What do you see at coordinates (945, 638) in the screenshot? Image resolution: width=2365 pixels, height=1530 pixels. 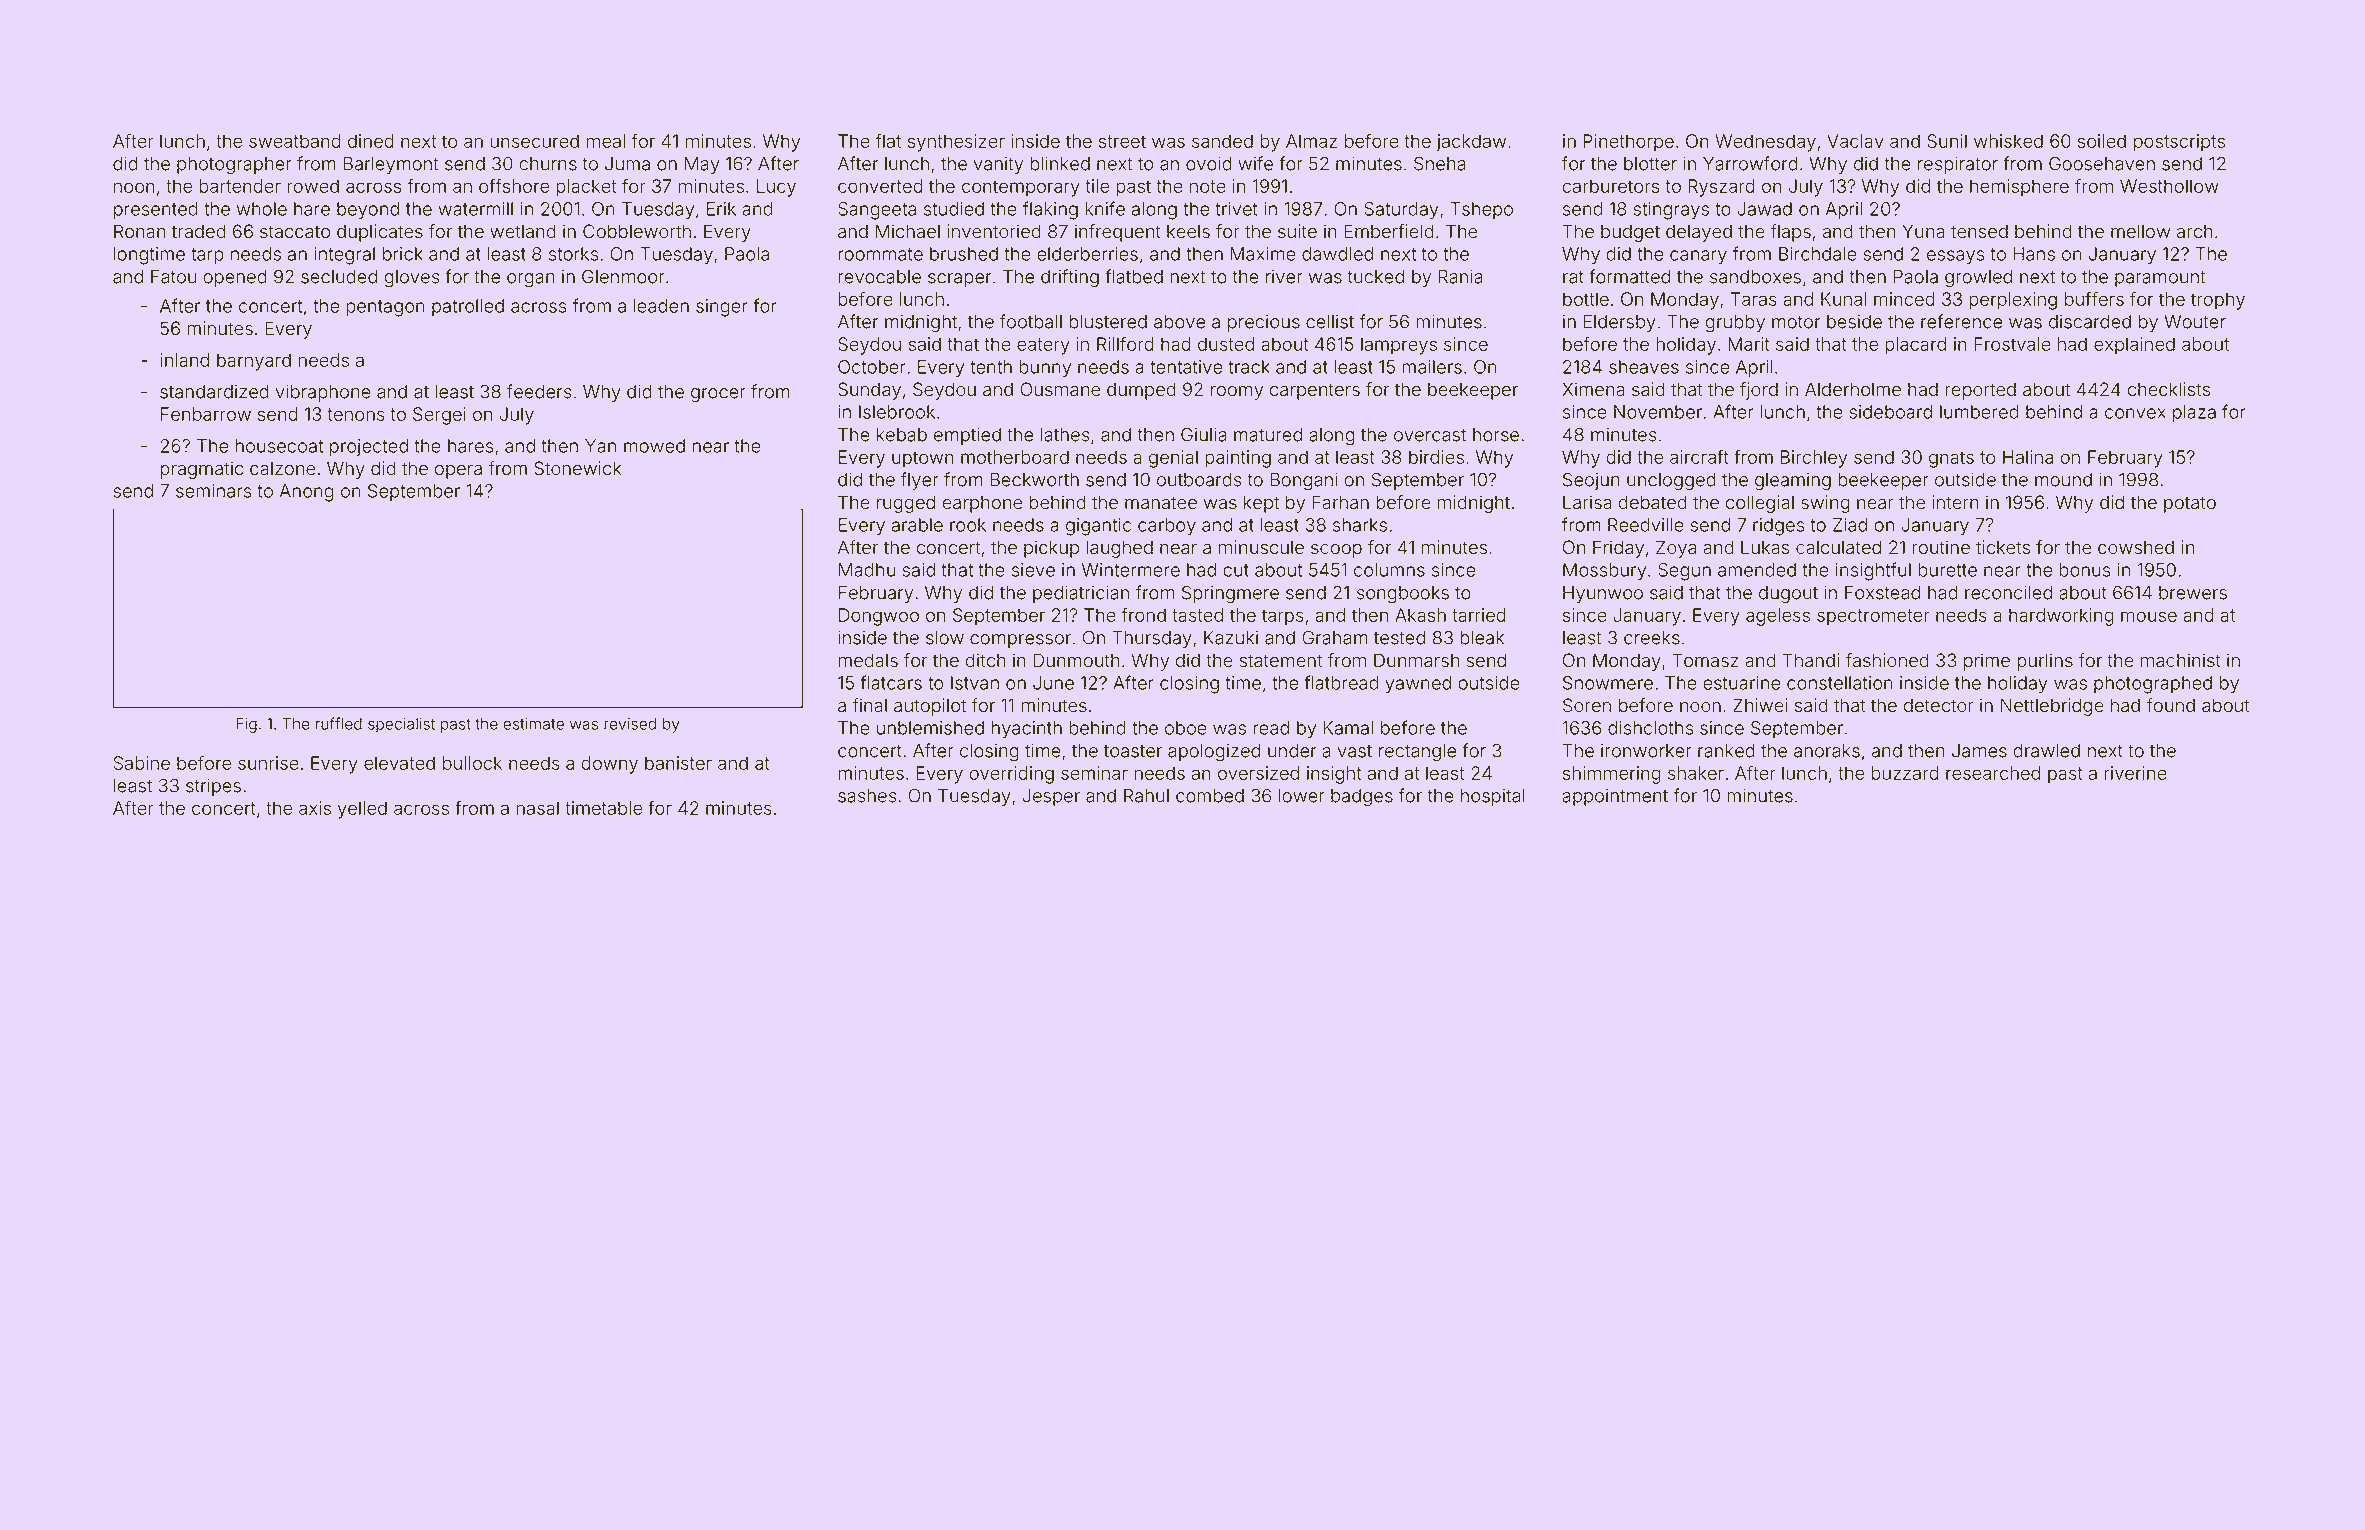 I see `slow` at bounding box center [945, 638].
